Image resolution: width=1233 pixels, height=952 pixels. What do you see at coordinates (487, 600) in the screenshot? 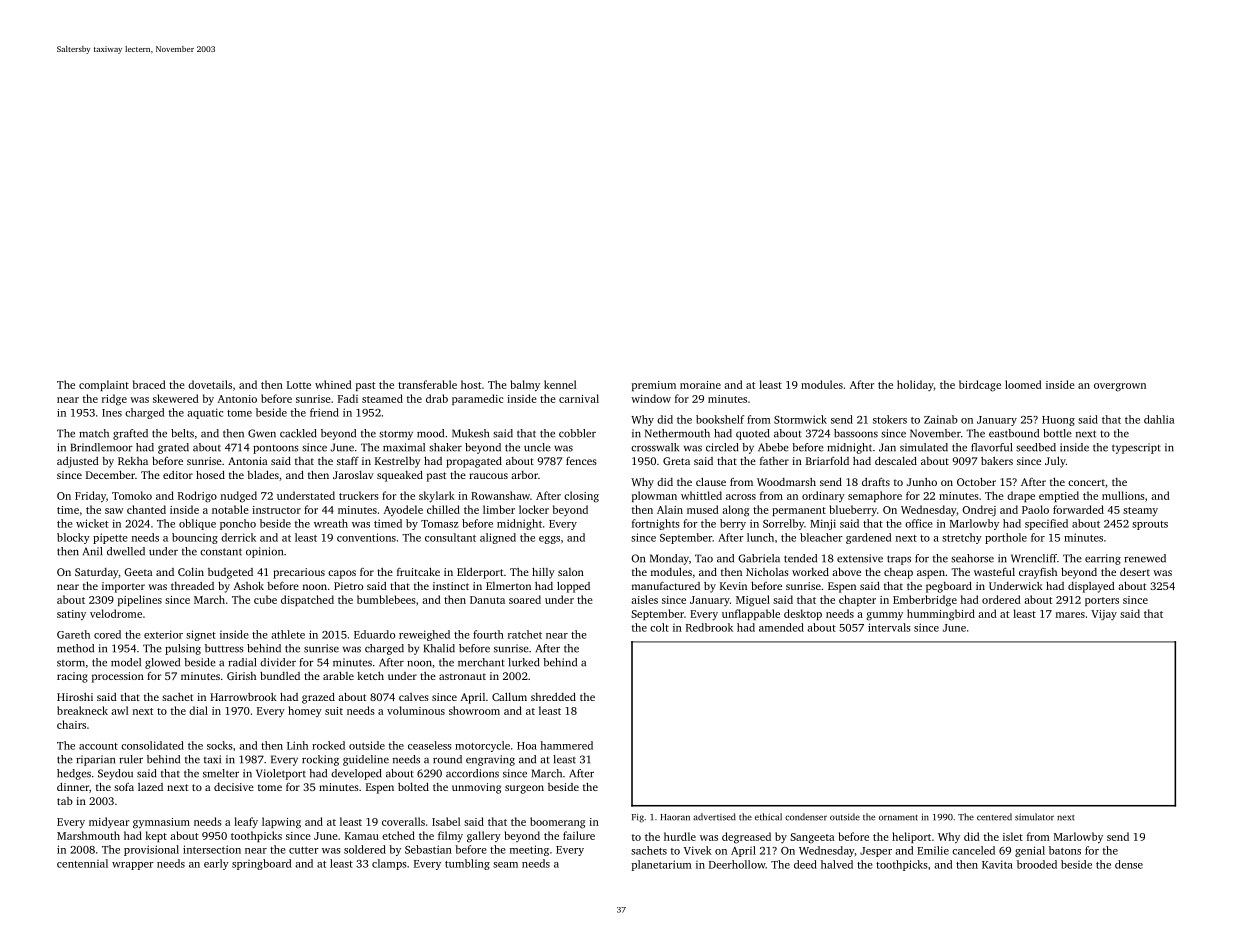
I see `Danuta` at bounding box center [487, 600].
